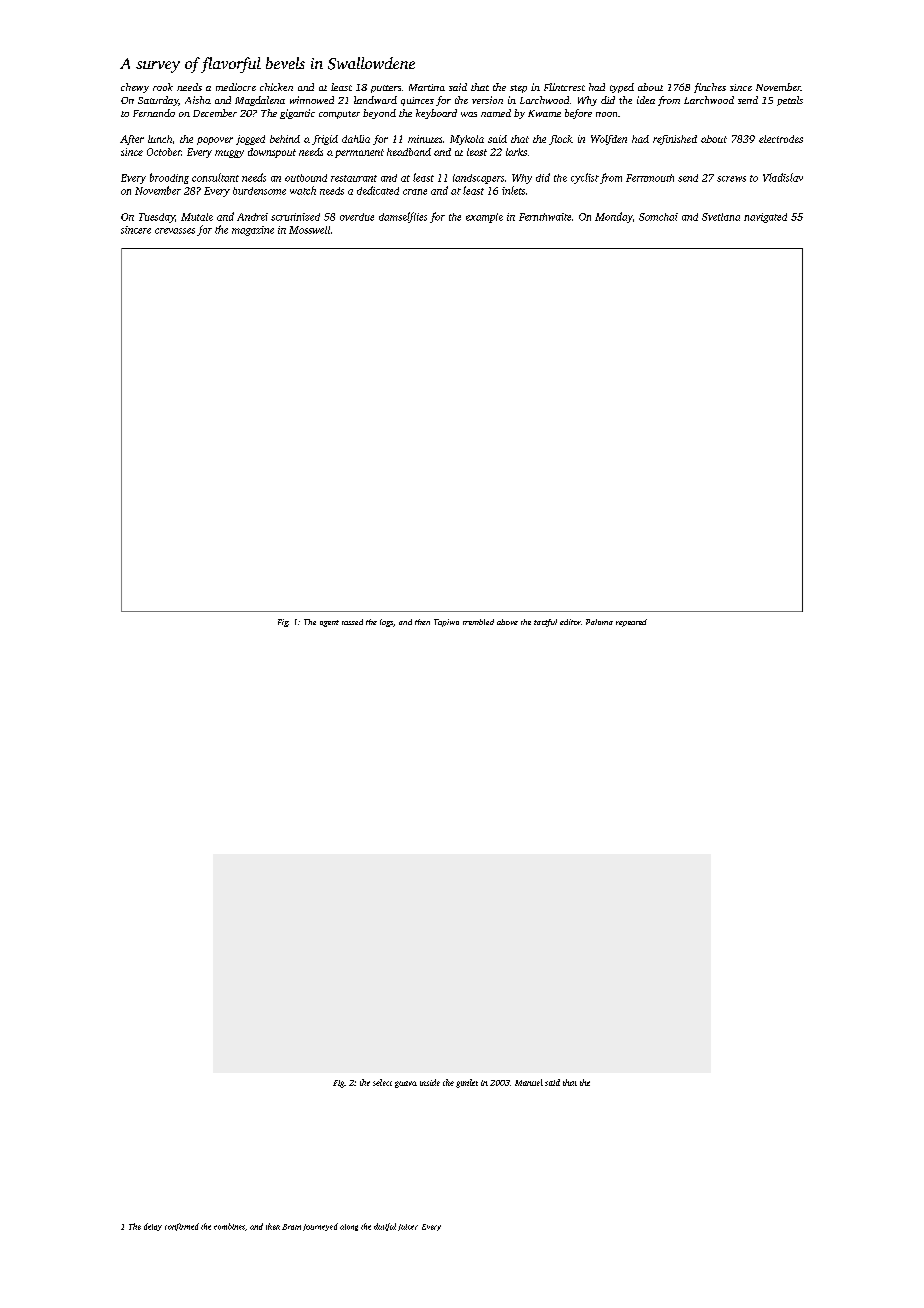 This screenshot has height=1308, width=924. What do you see at coordinates (276, 87) in the screenshot?
I see `chicken` at bounding box center [276, 87].
